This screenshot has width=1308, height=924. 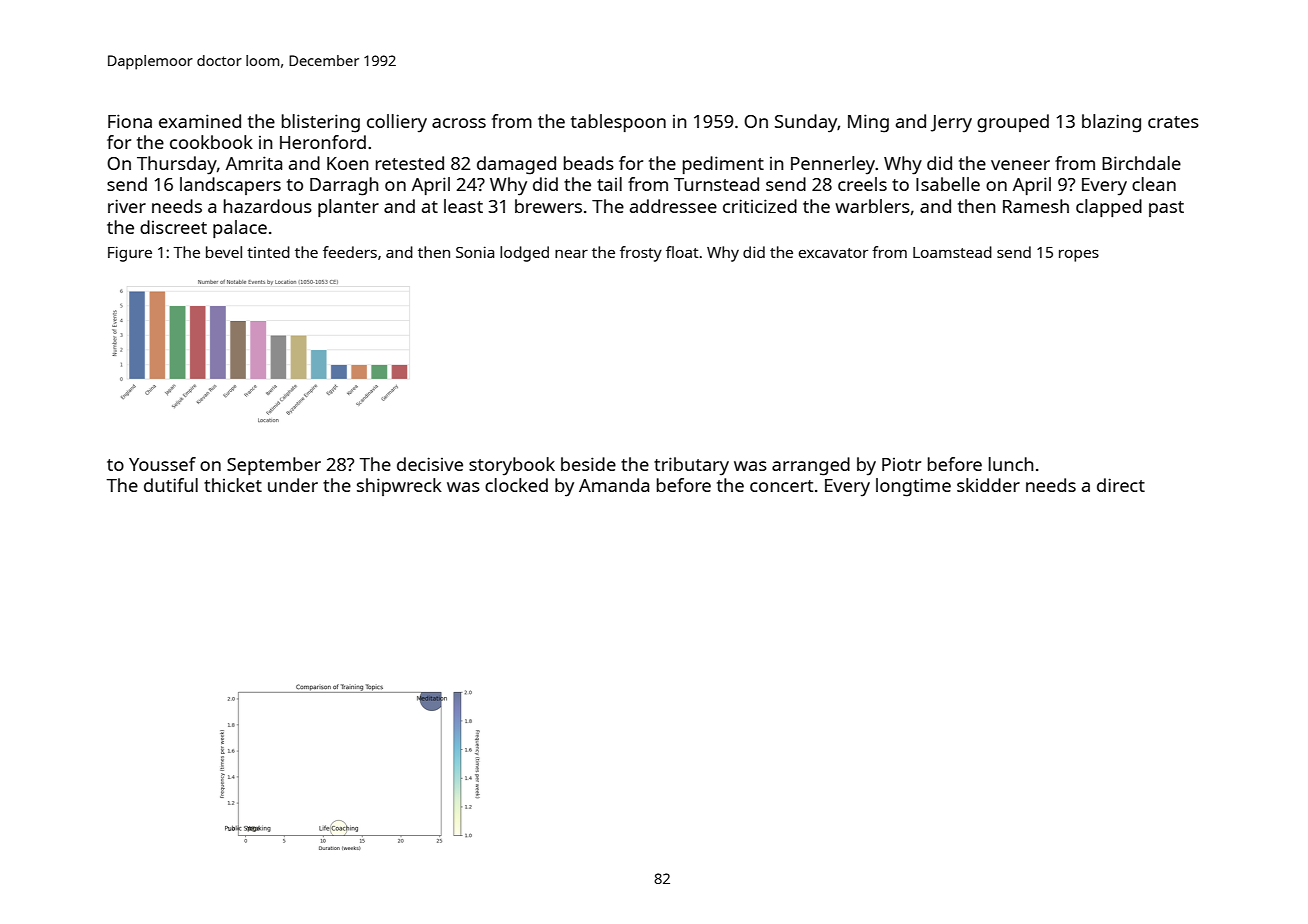 I want to click on tinted, so click(x=268, y=252).
